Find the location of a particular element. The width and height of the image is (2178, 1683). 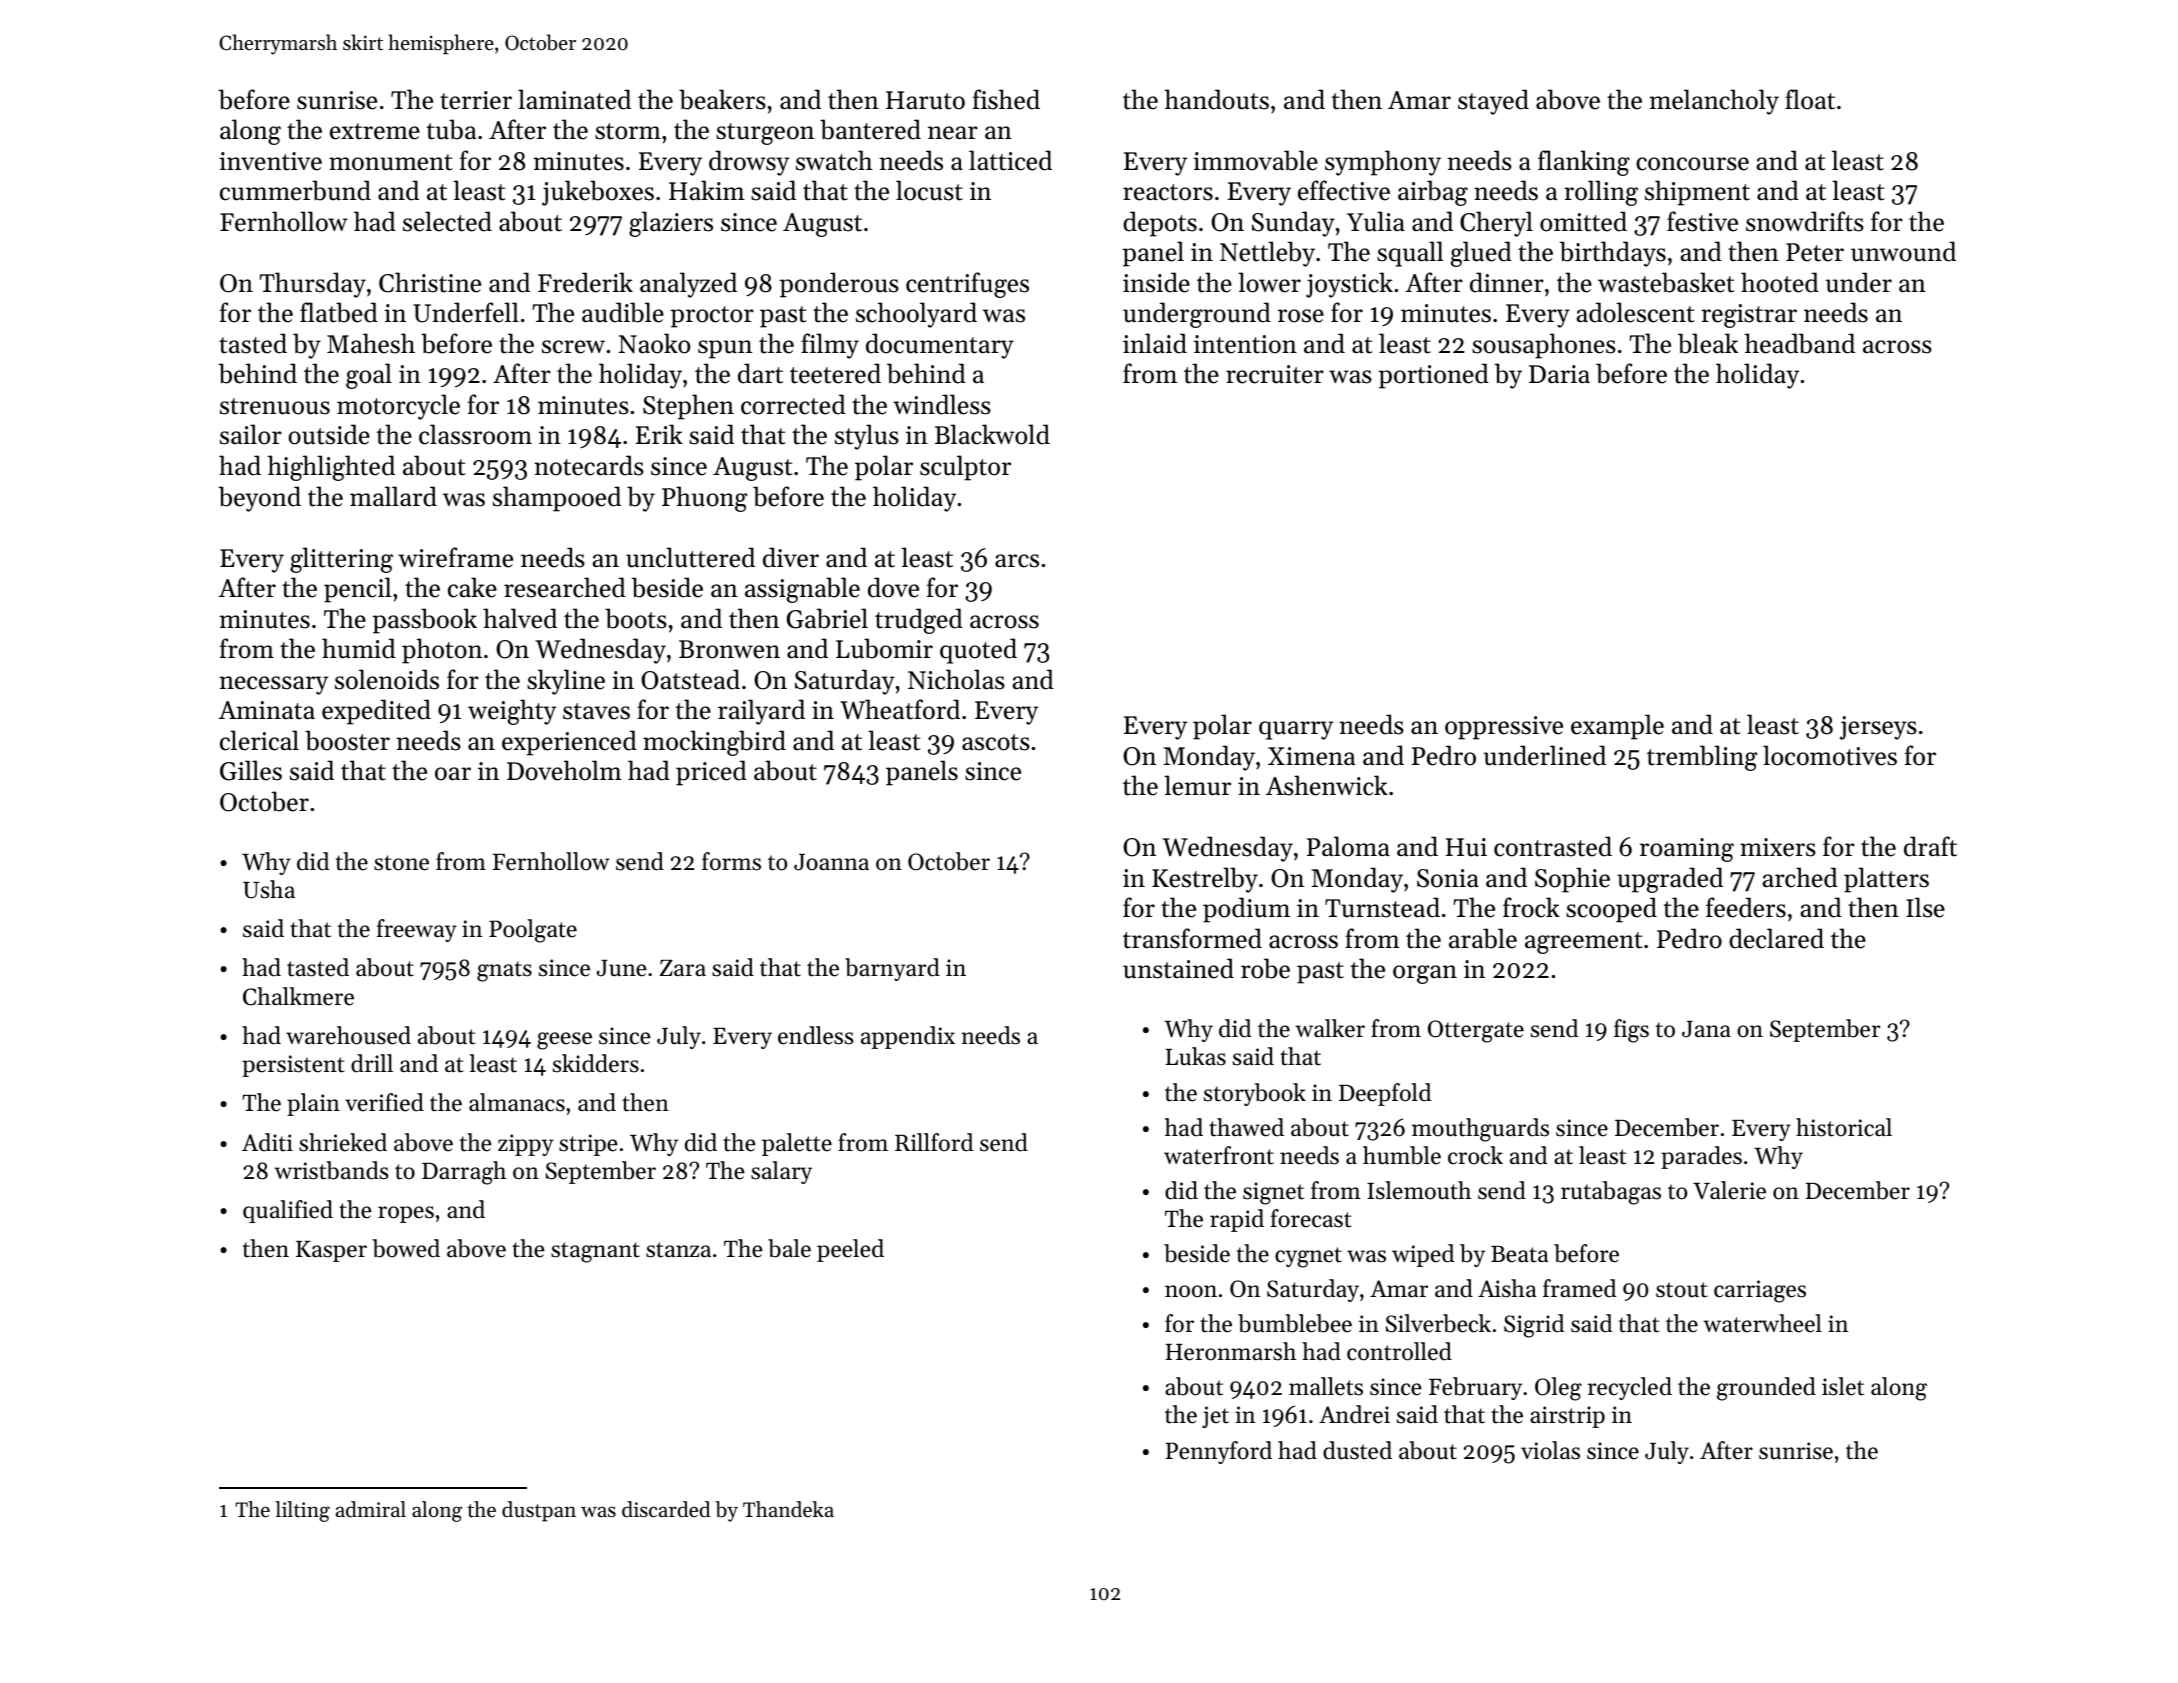

Daria is located at coordinates (1559, 374).
